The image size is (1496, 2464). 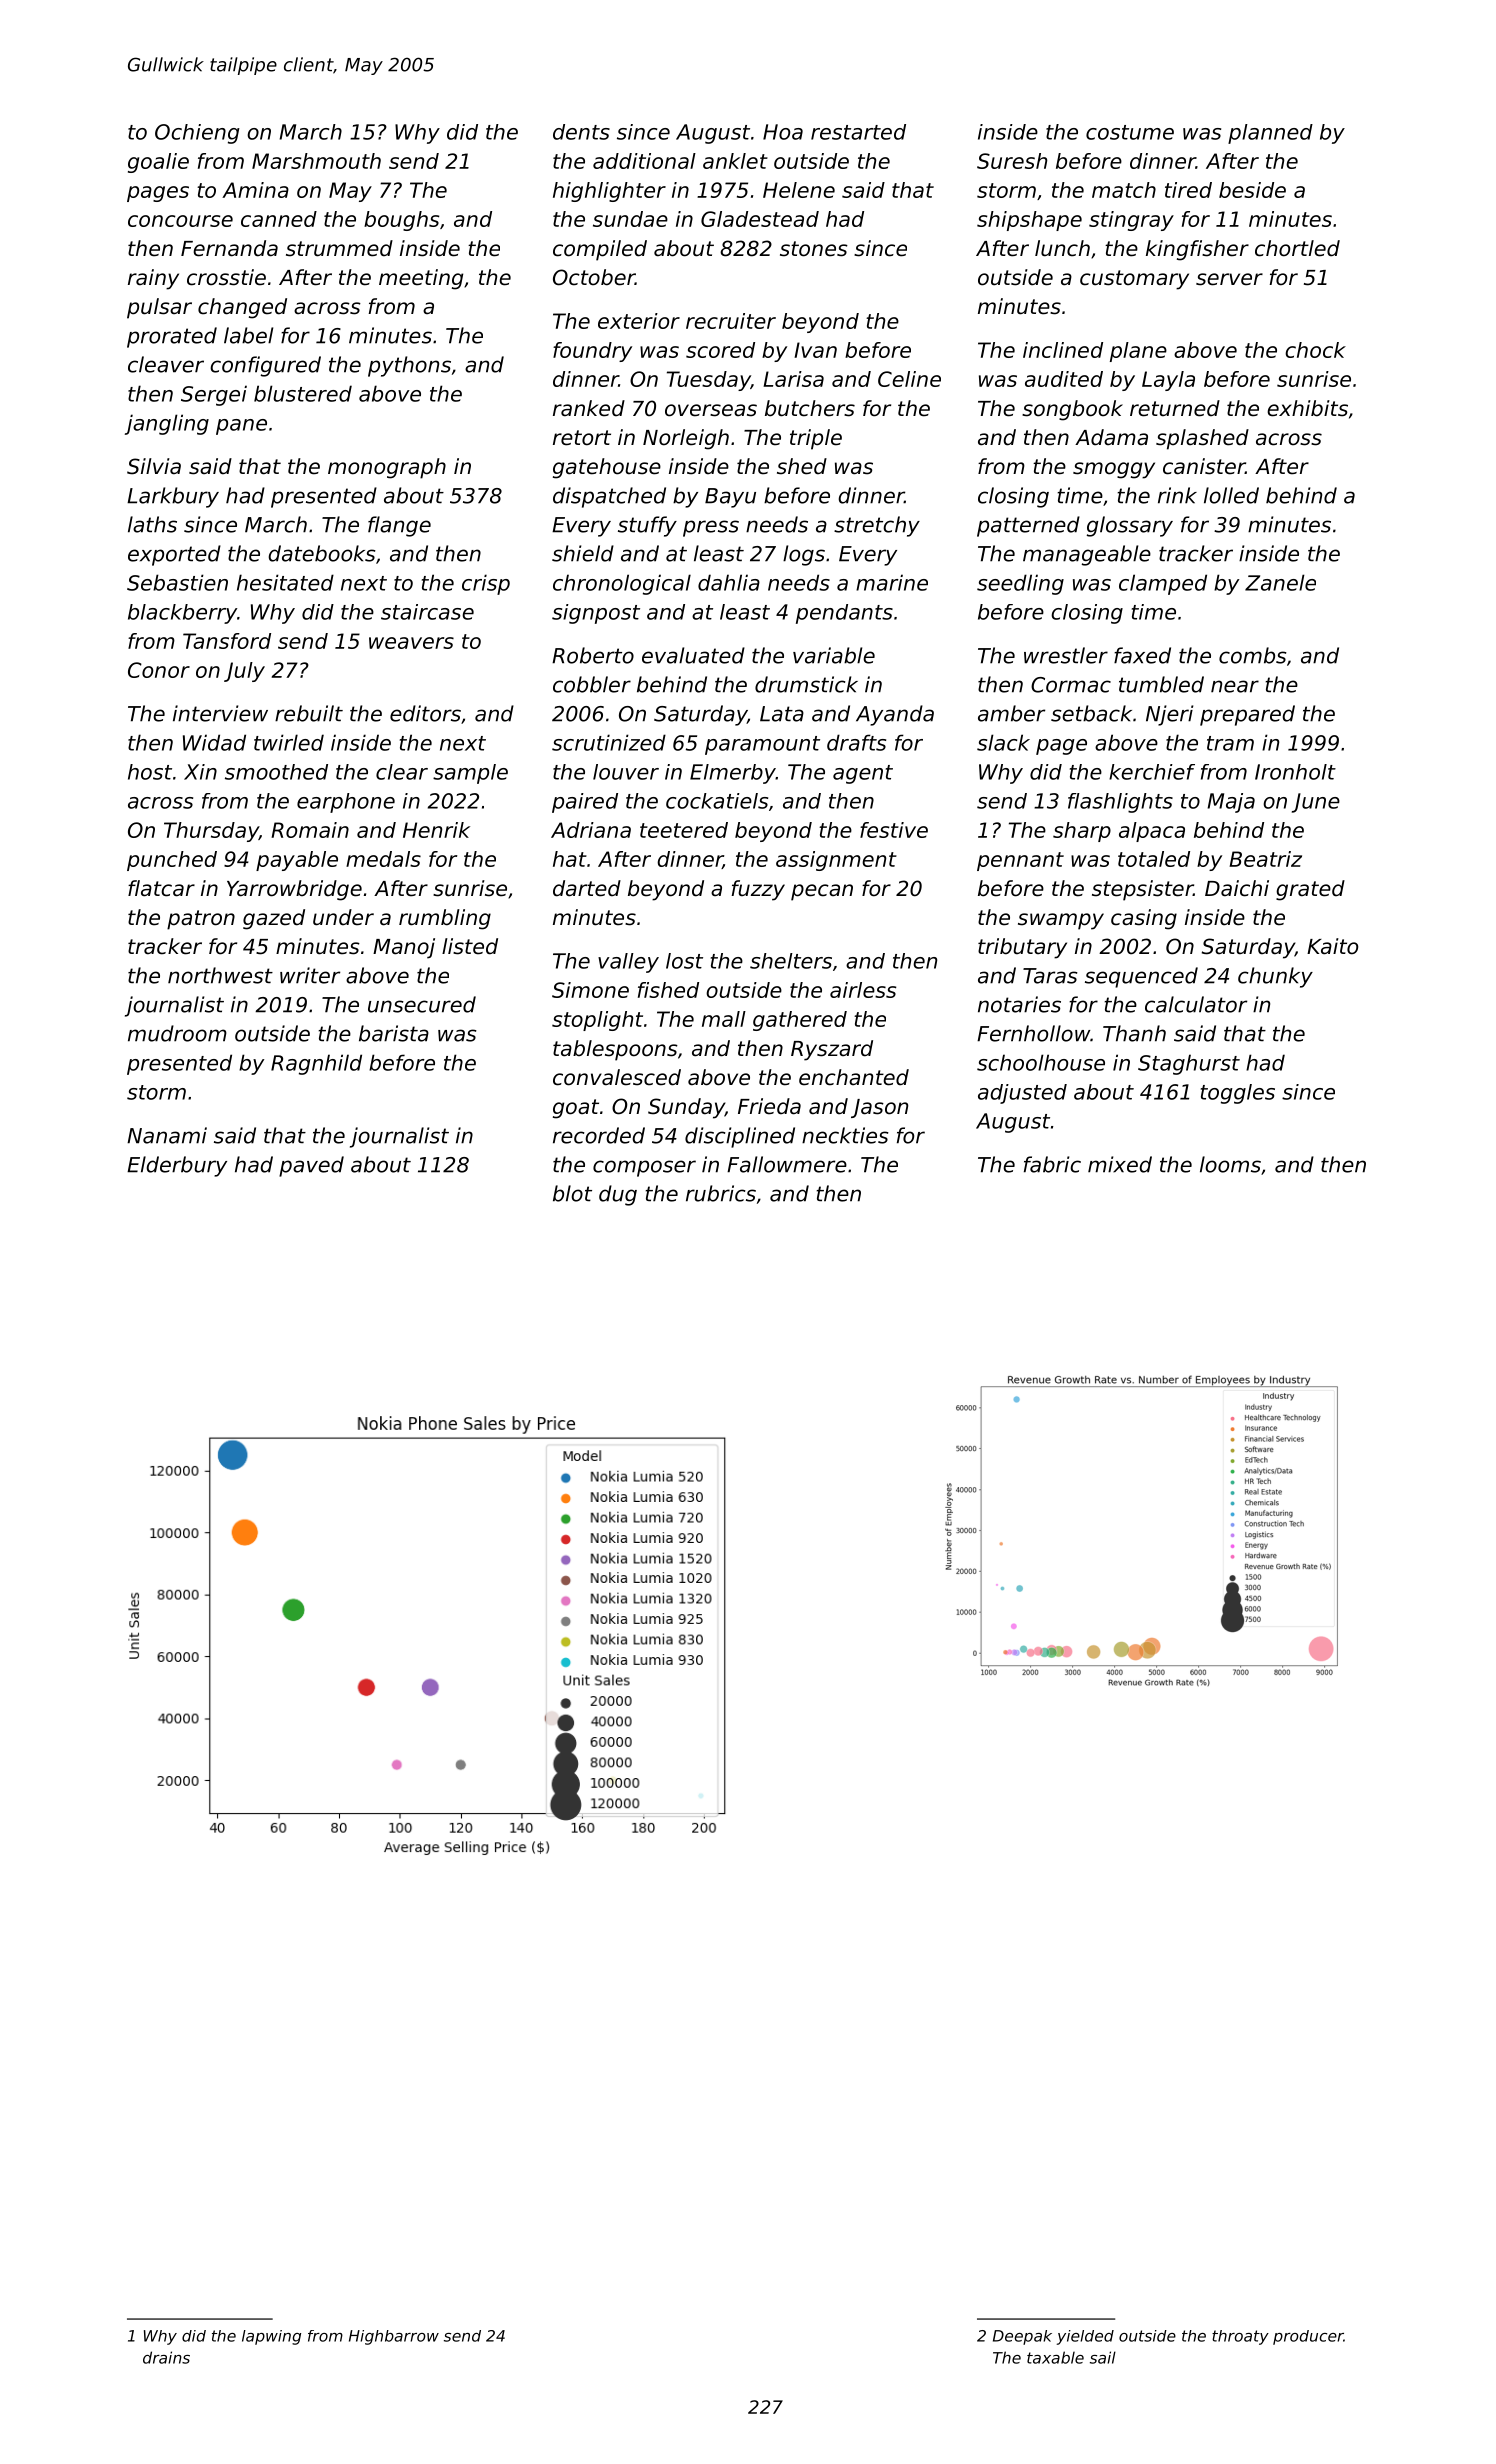 What do you see at coordinates (220, 975) in the document?
I see `northwest` at bounding box center [220, 975].
